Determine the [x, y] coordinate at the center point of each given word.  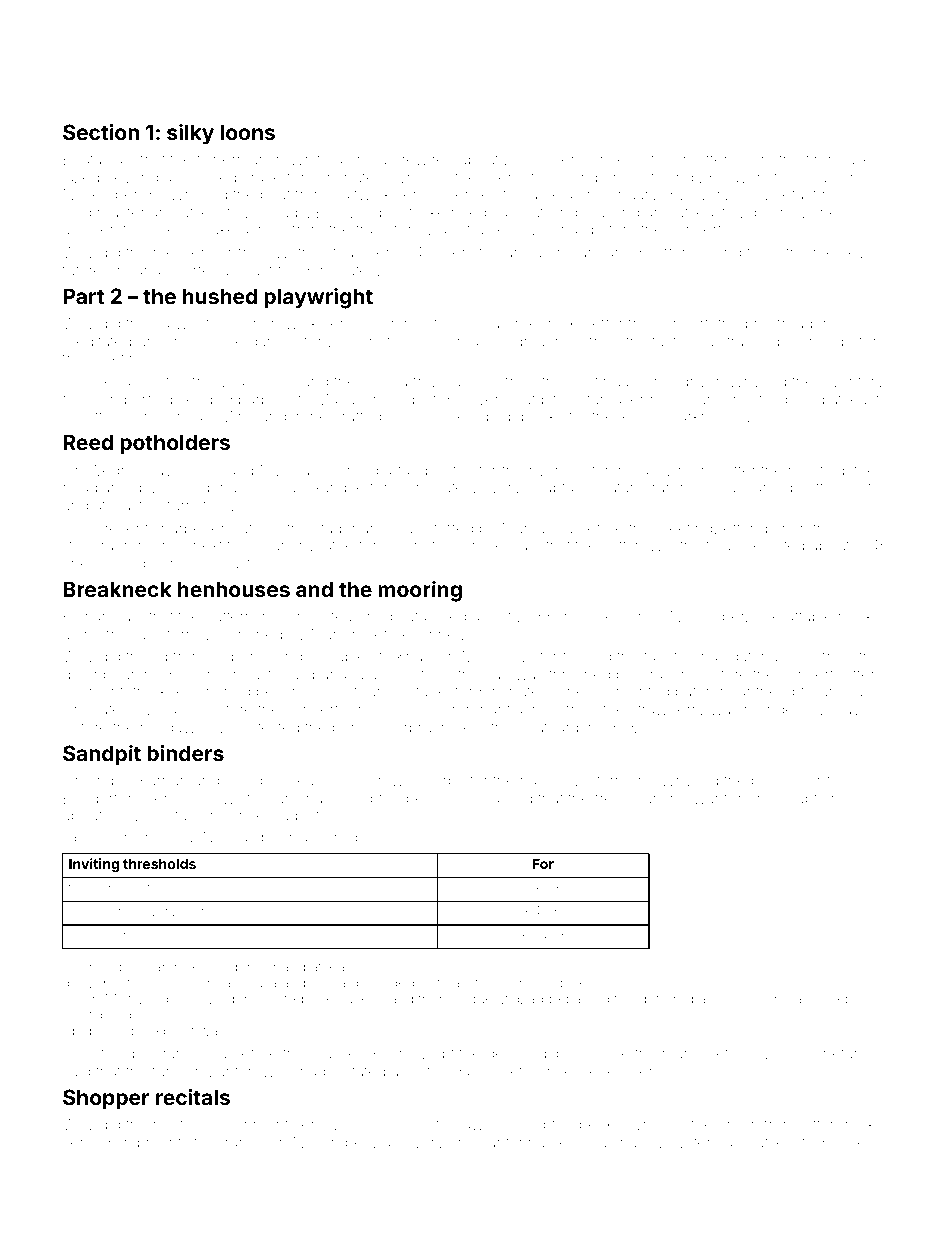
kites [458, 470]
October [659, 159]
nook [856, 616]
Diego [202, 472]
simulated [96, 709]
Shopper [106, 1099]
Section [101, 132]
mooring [420, 591]
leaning [768, 490]
